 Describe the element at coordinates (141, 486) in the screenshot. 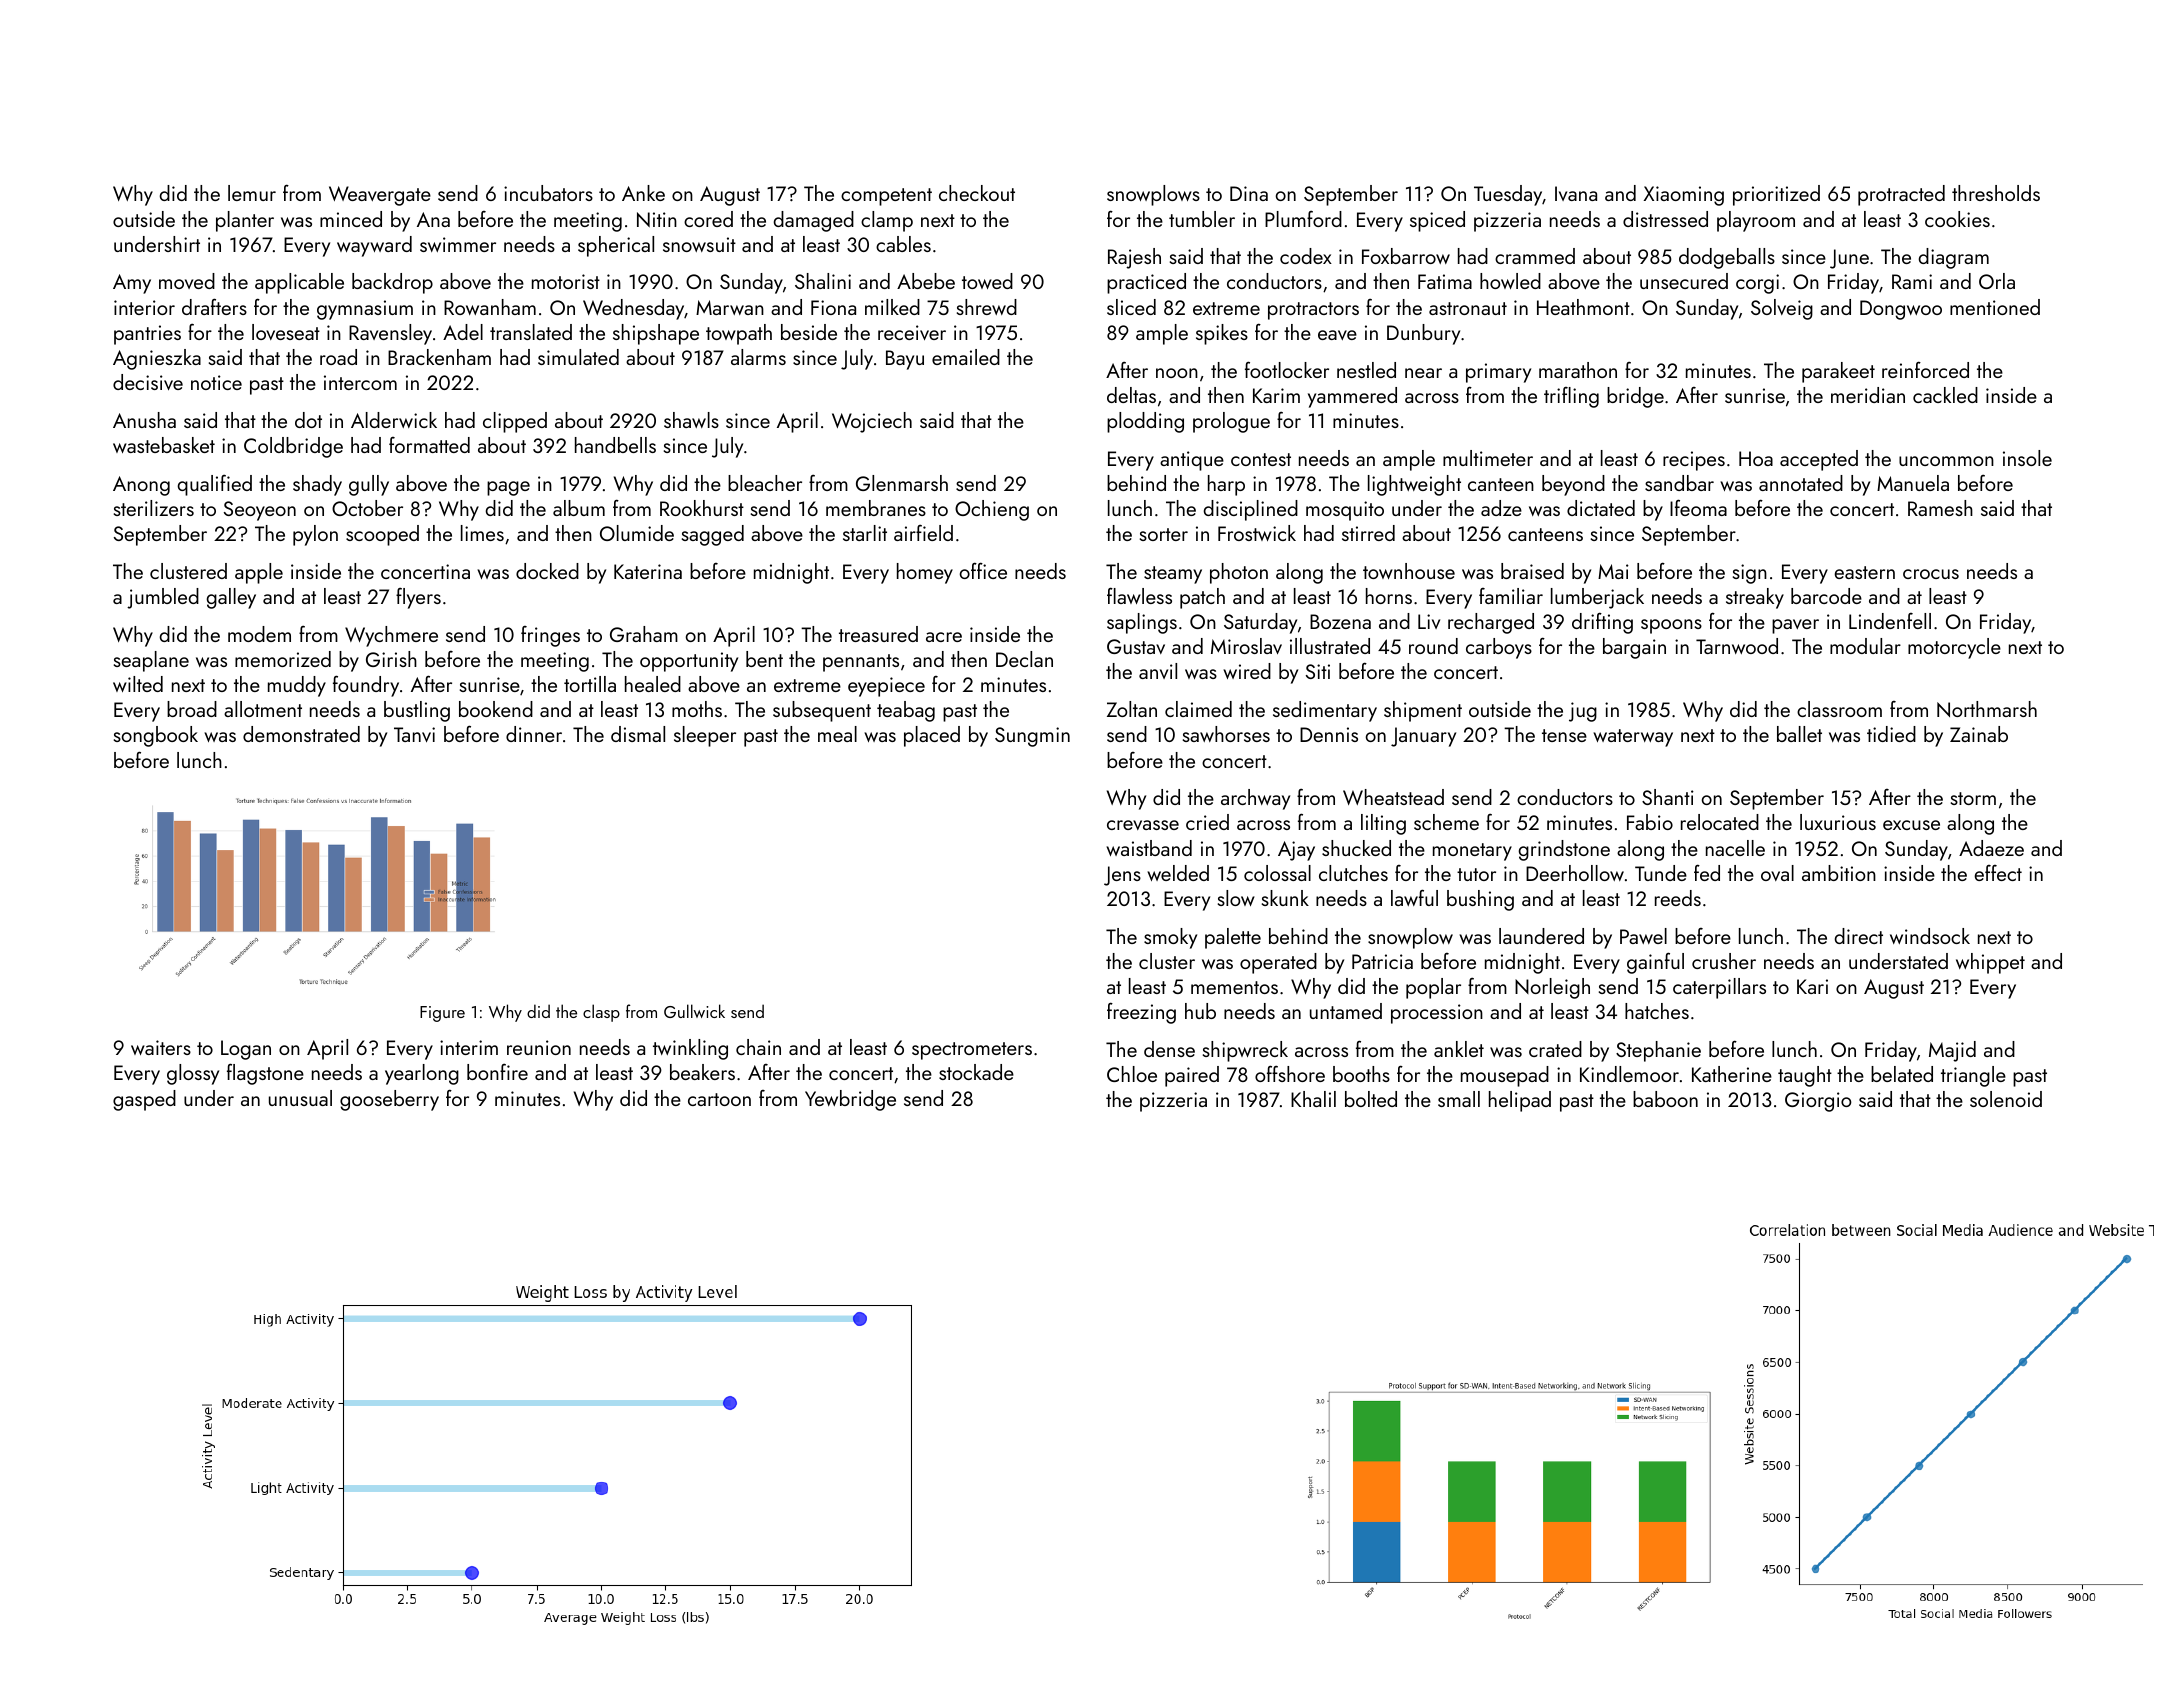

I see `Anong` at that location.
